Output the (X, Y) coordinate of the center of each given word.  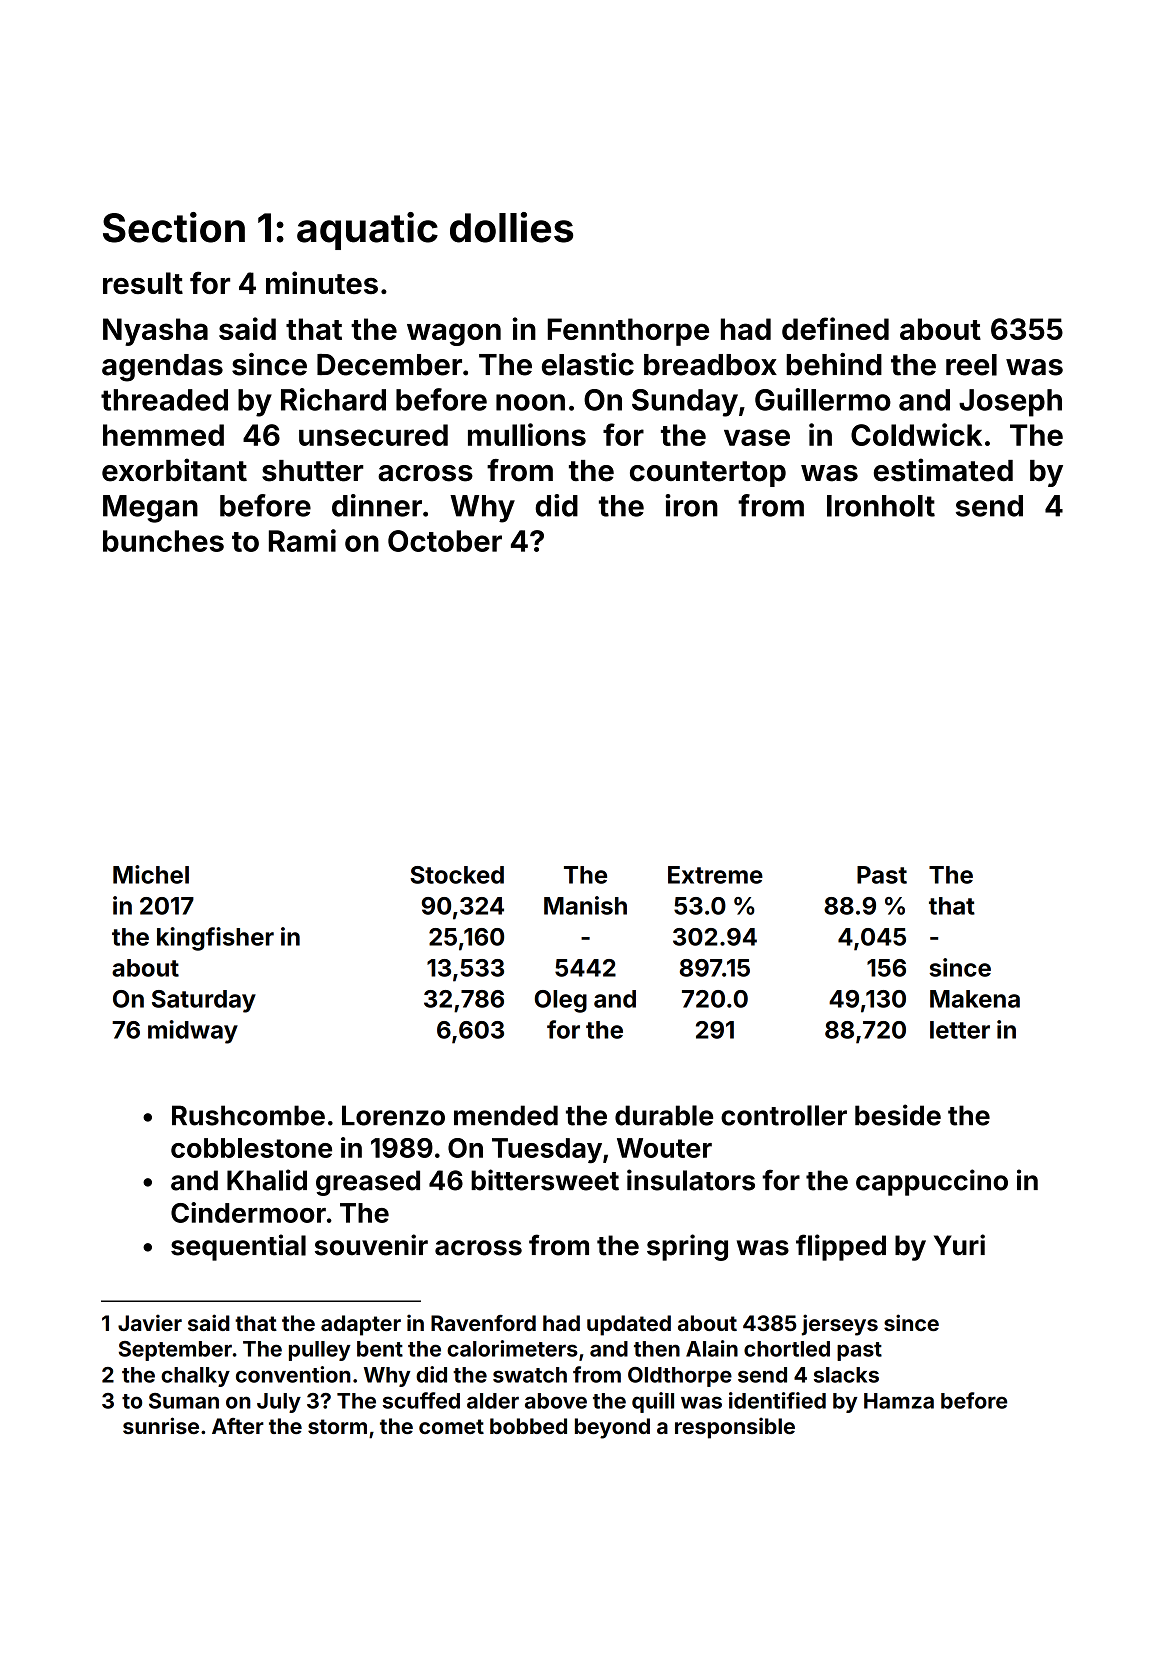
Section (174, 227)
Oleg (561, 1001)
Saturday (204, 1001)
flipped (841, 1247)
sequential (238, 1247)
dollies (511, 227)
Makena (975, 999)
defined (835, 328)
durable (664, 1115)
